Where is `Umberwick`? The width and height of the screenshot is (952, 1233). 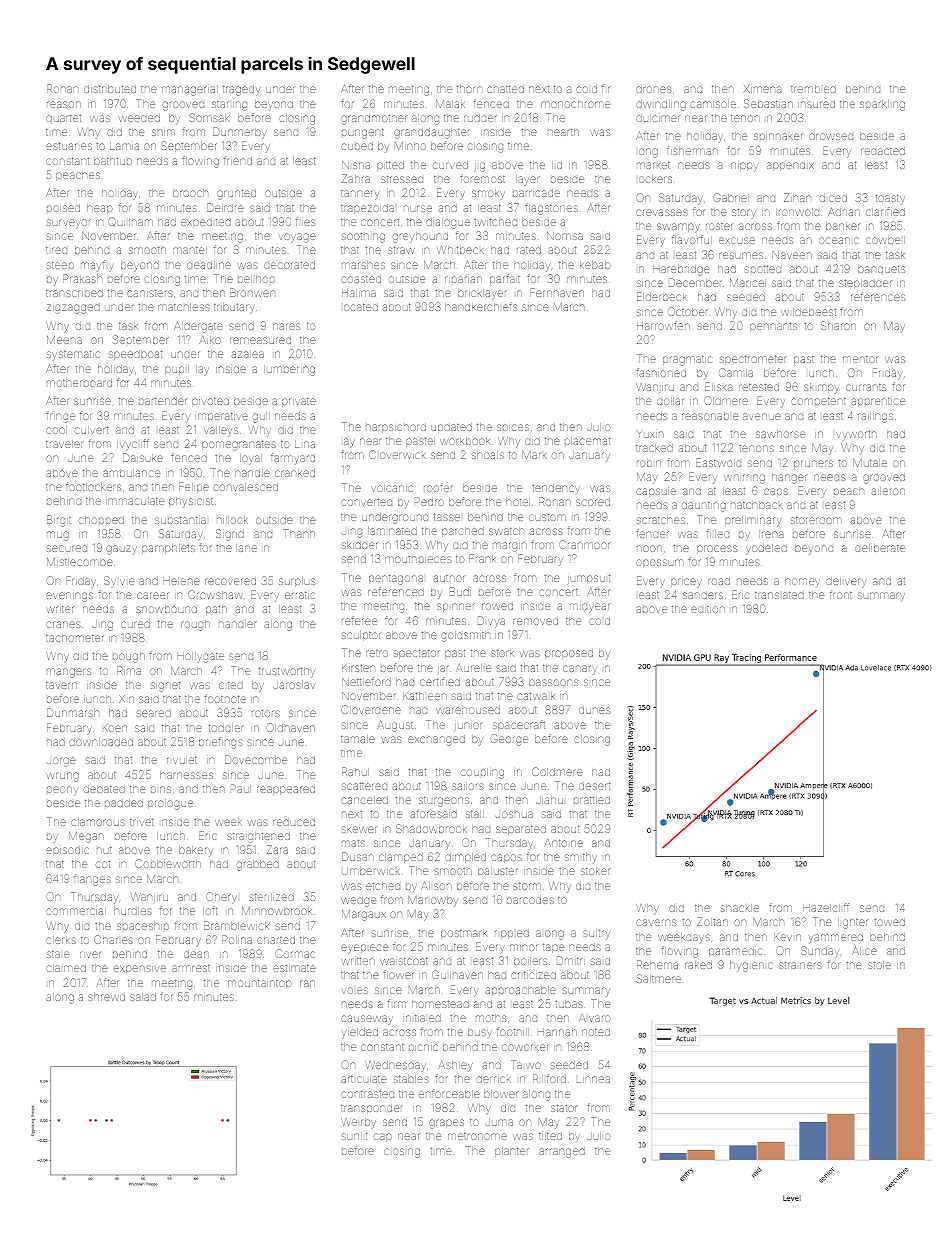 Umberwick is located at coordinates (371, 871).
